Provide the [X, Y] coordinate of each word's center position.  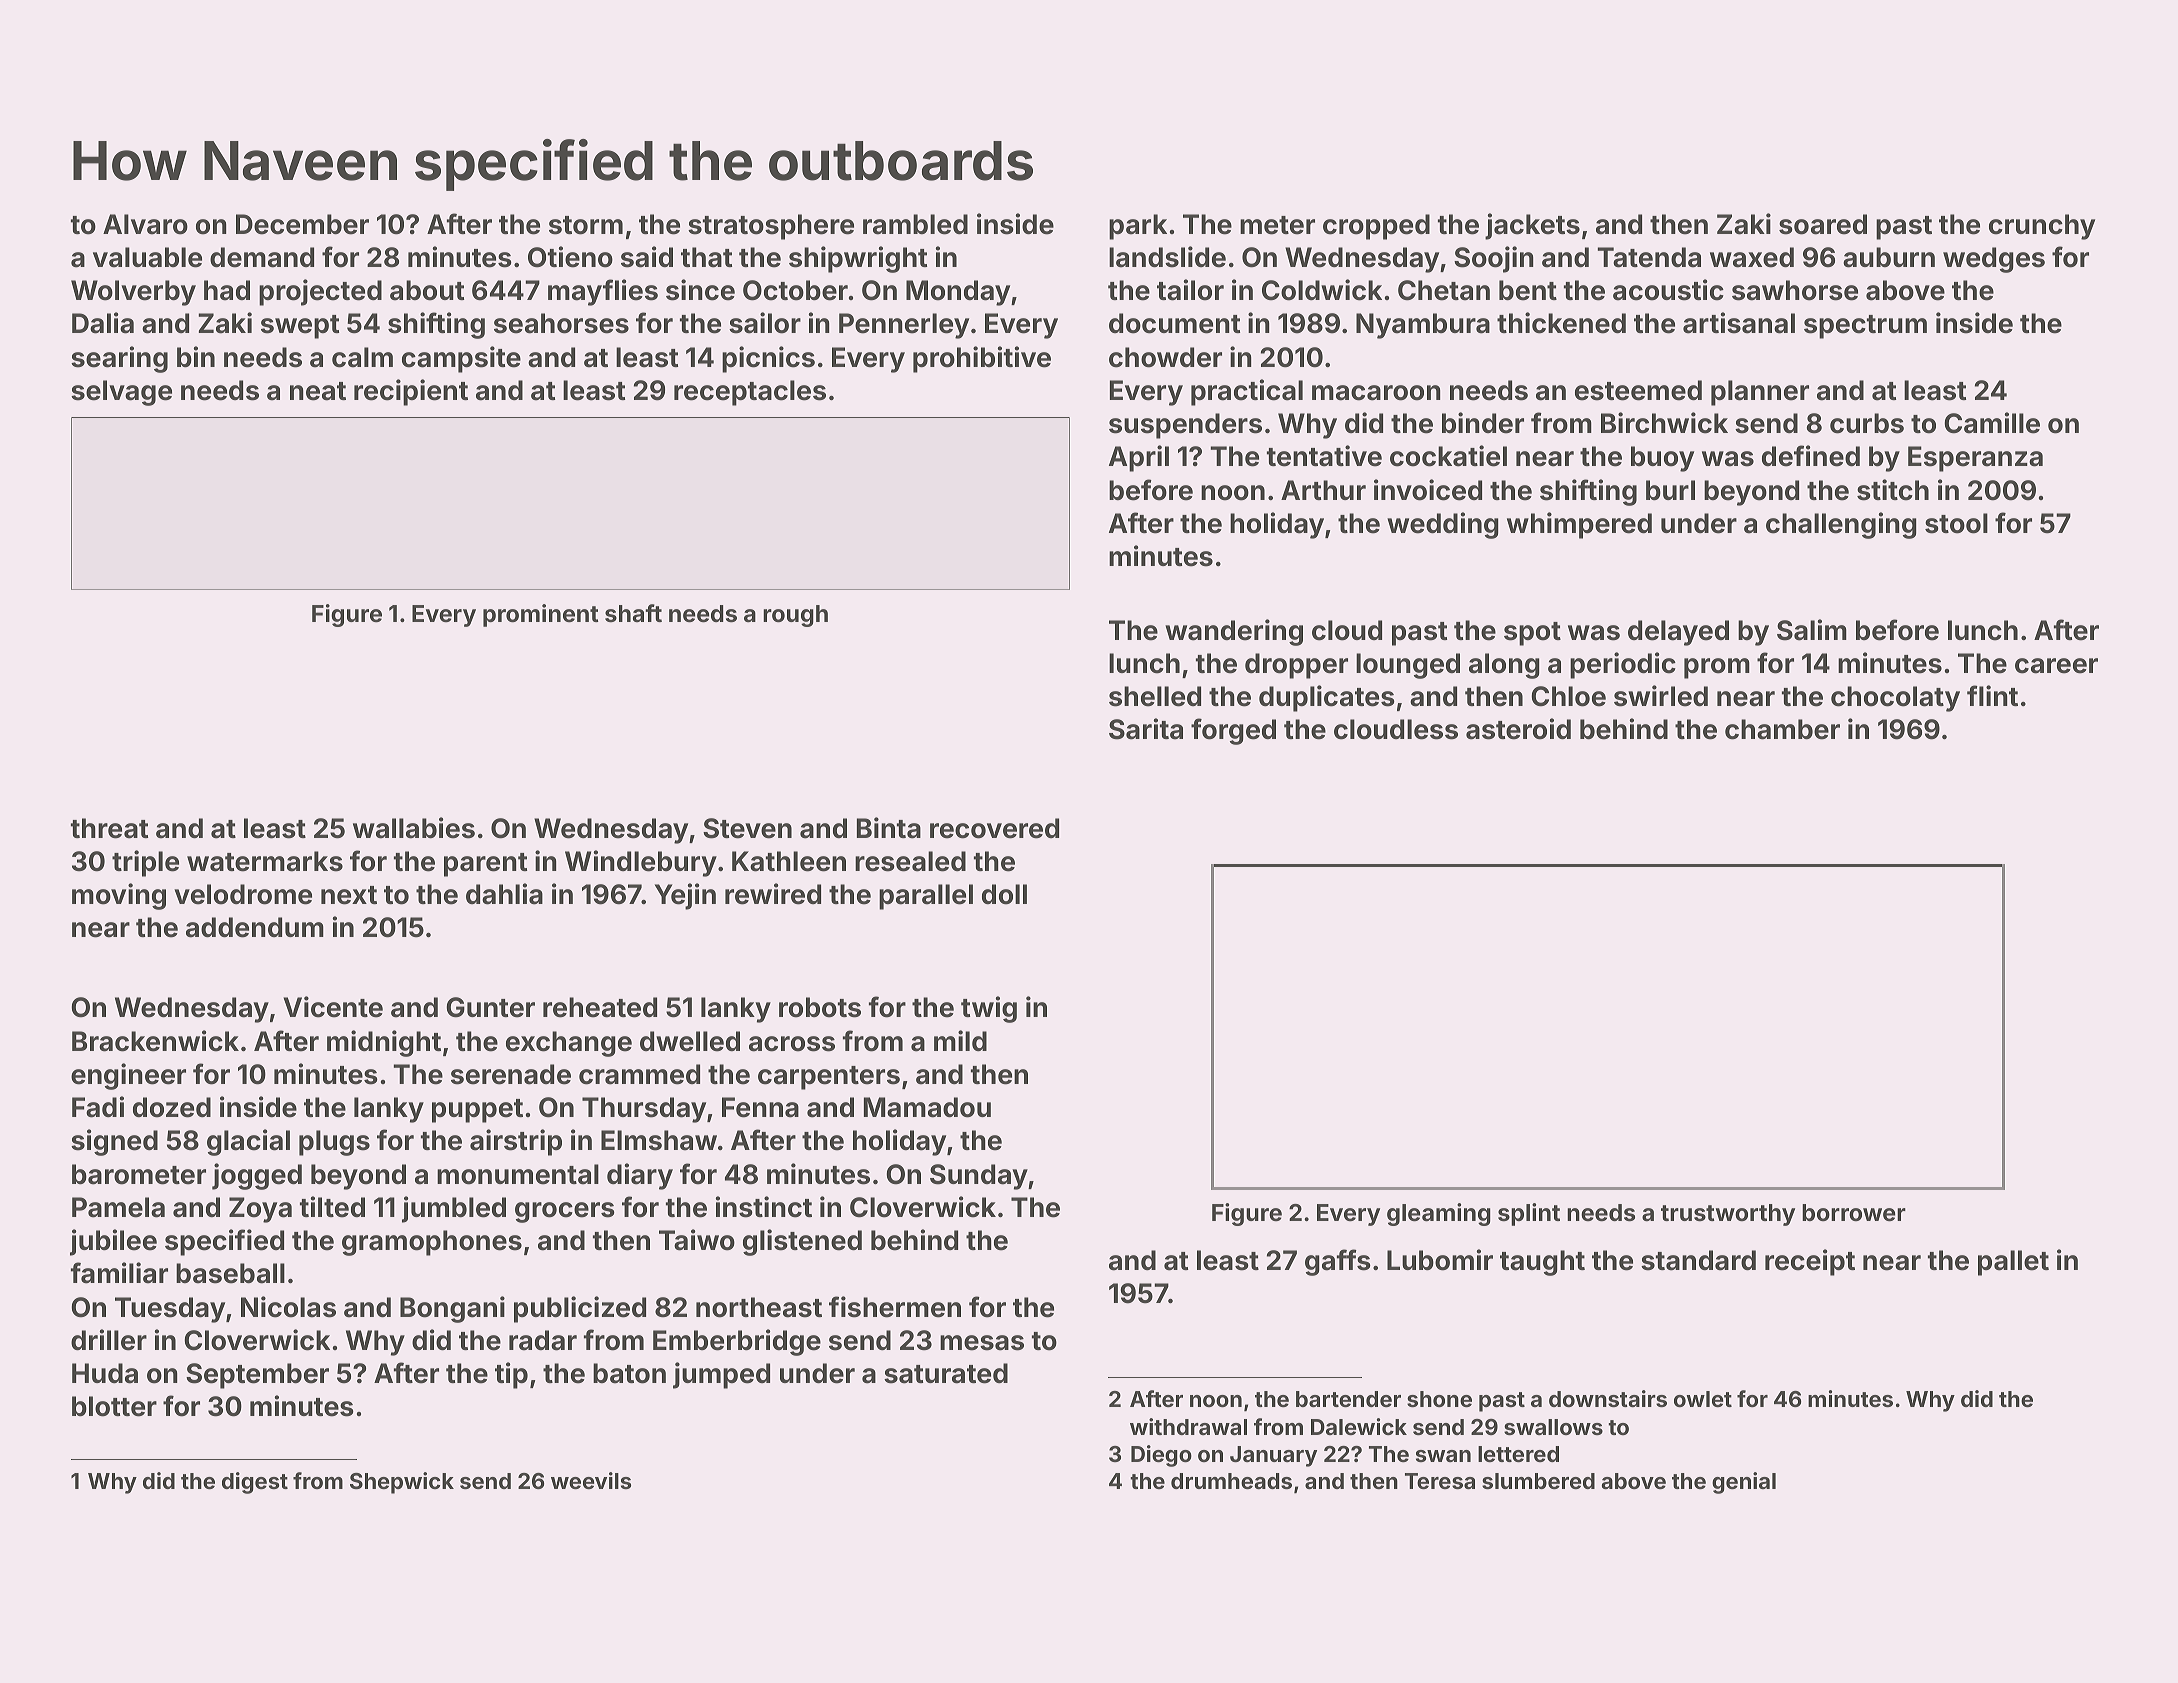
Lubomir [1440, 1260]
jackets [1532, 226]
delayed [1678, 633]
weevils [591, 1480]
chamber [1782, 729]
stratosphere [771, 227]
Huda [105, 1373]
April [1139, 458]
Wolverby [133, 293]
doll [1004, 894]
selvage [121, 393]
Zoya [260, 1210]
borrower [1854, 1212]
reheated [600, 1007]
